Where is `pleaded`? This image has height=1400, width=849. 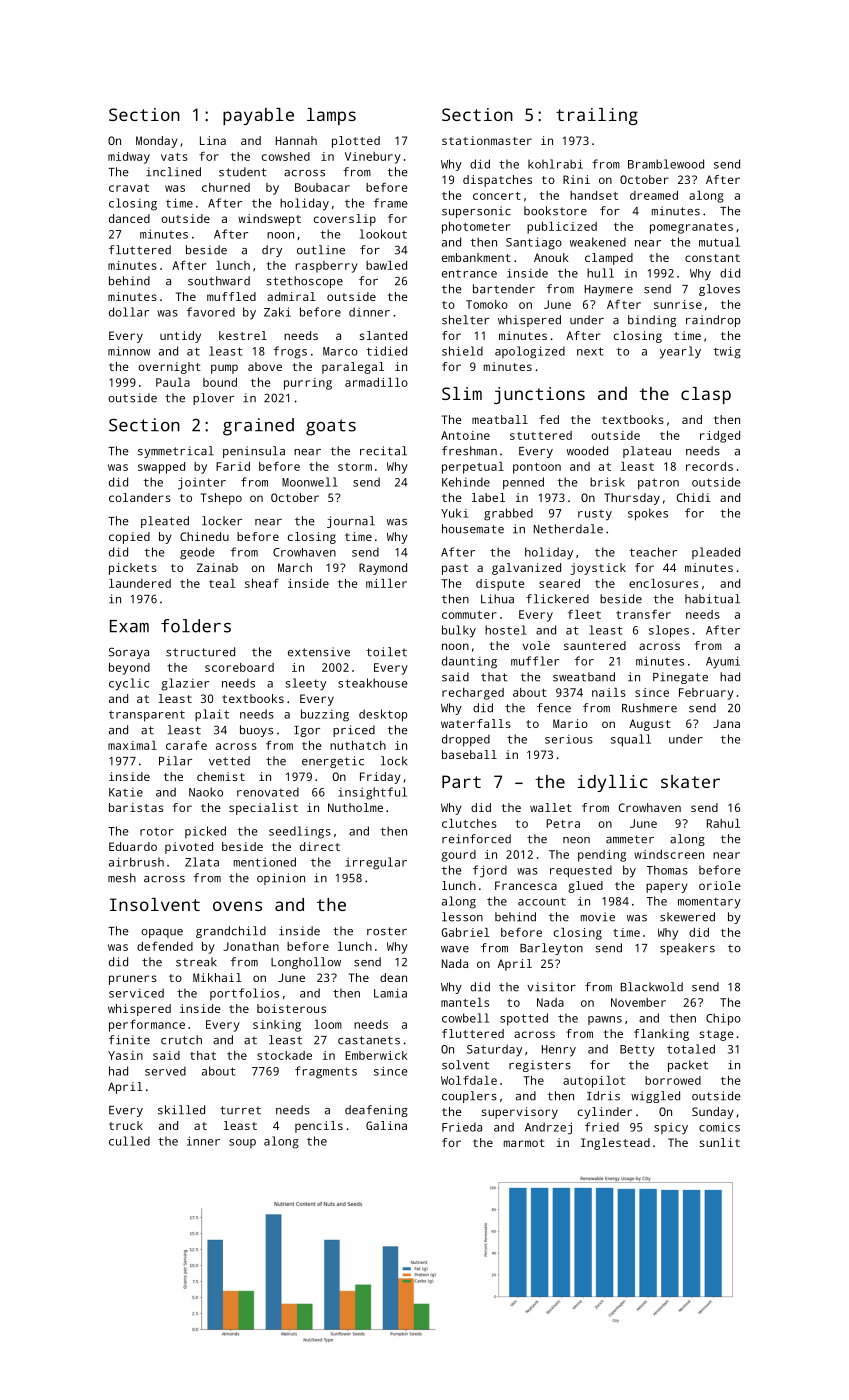 pleaded is located at coordinates (716, 553).
